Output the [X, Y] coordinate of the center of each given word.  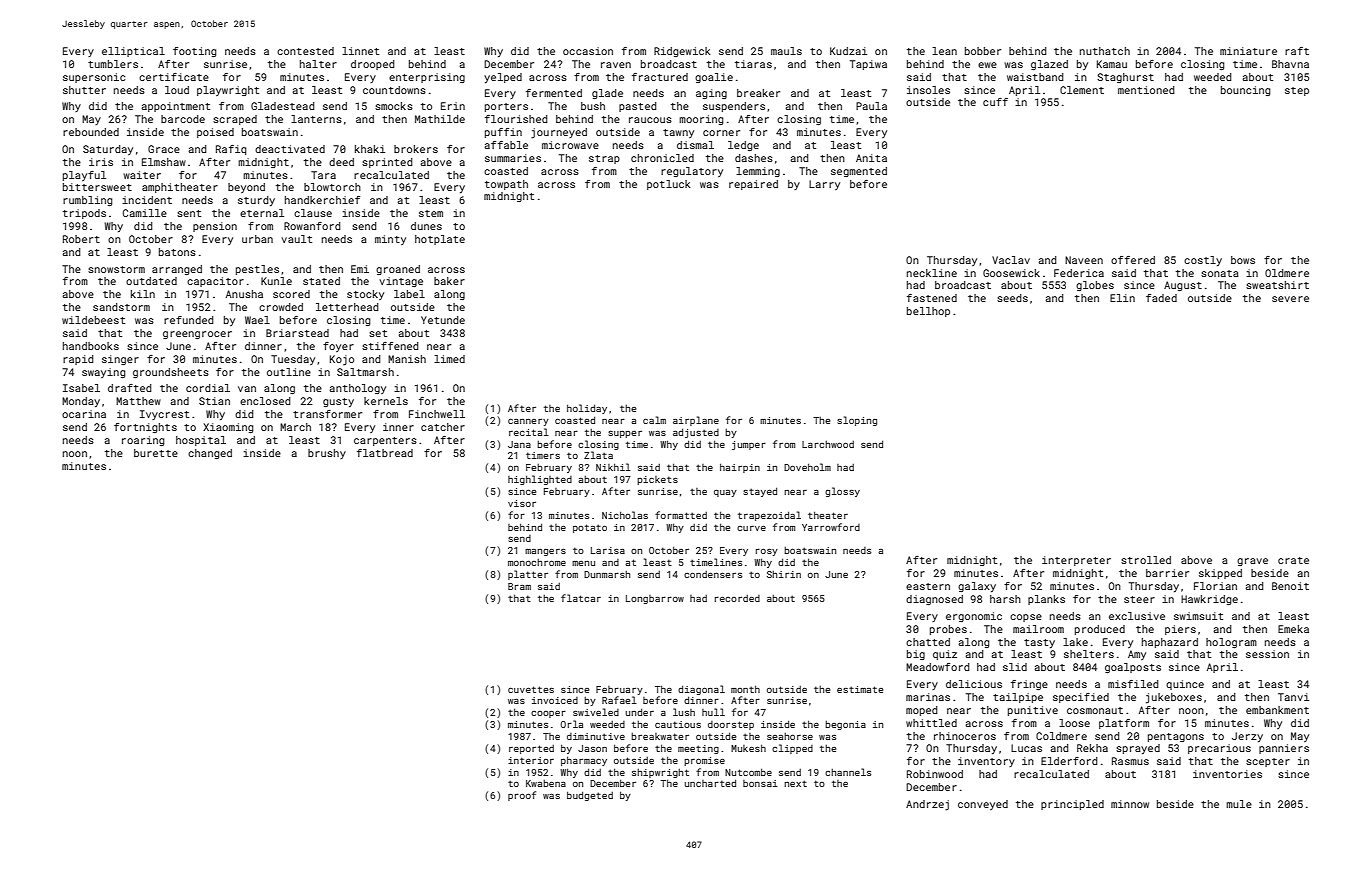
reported [531, 749]
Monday [81, 402]
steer [1139, 599]
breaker [758, 93]
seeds [1012, 298]
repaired [753, 185]
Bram [519, 586]
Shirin [784, 574]
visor [522, 503]
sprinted [387, 163]
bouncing [1245, 91]
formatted [681, 515]
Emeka [1293, 629]
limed [449, 359]
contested [305, 51]
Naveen [1084, 260]
